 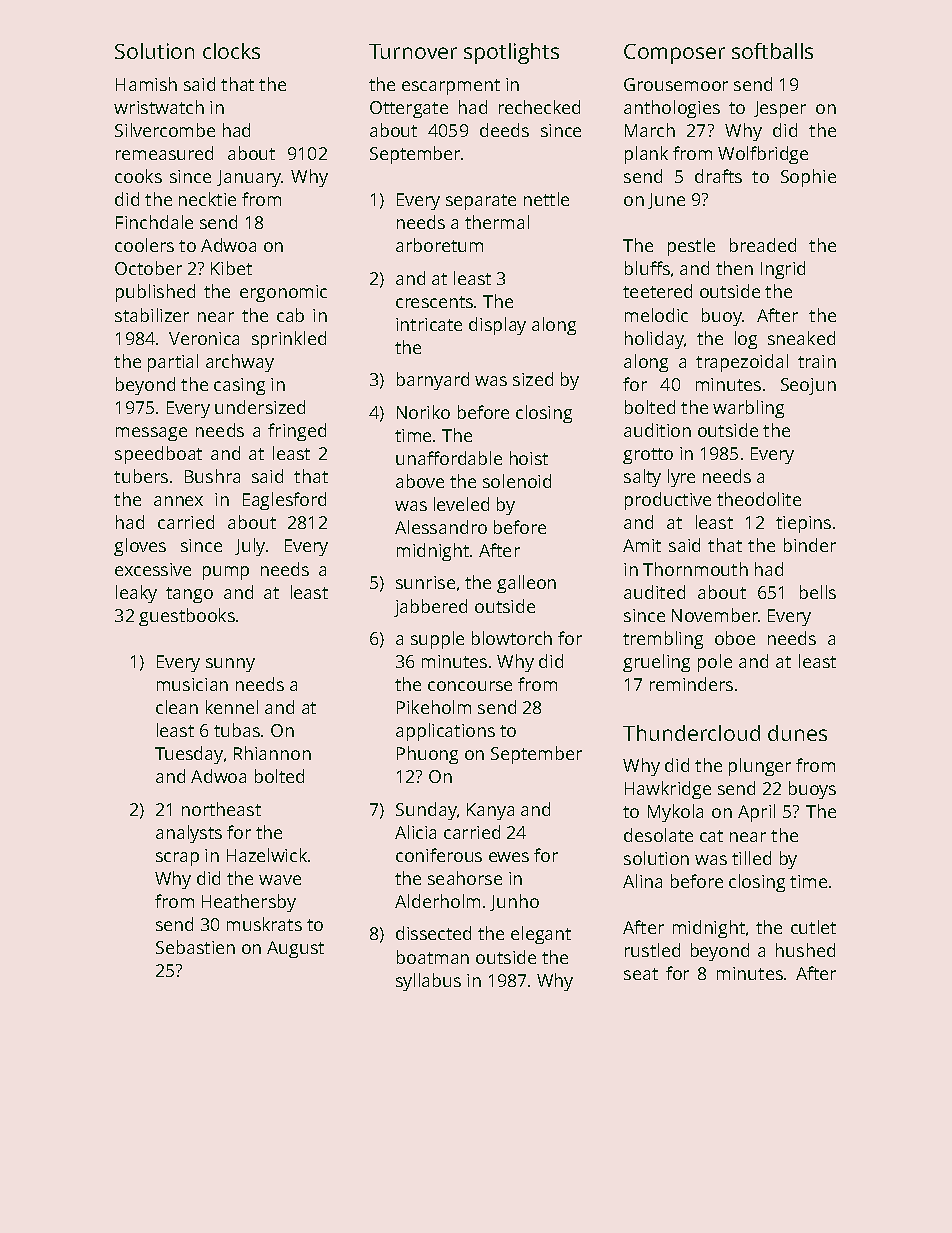 I want to click on syllabus, so click(x=428, y=982).
